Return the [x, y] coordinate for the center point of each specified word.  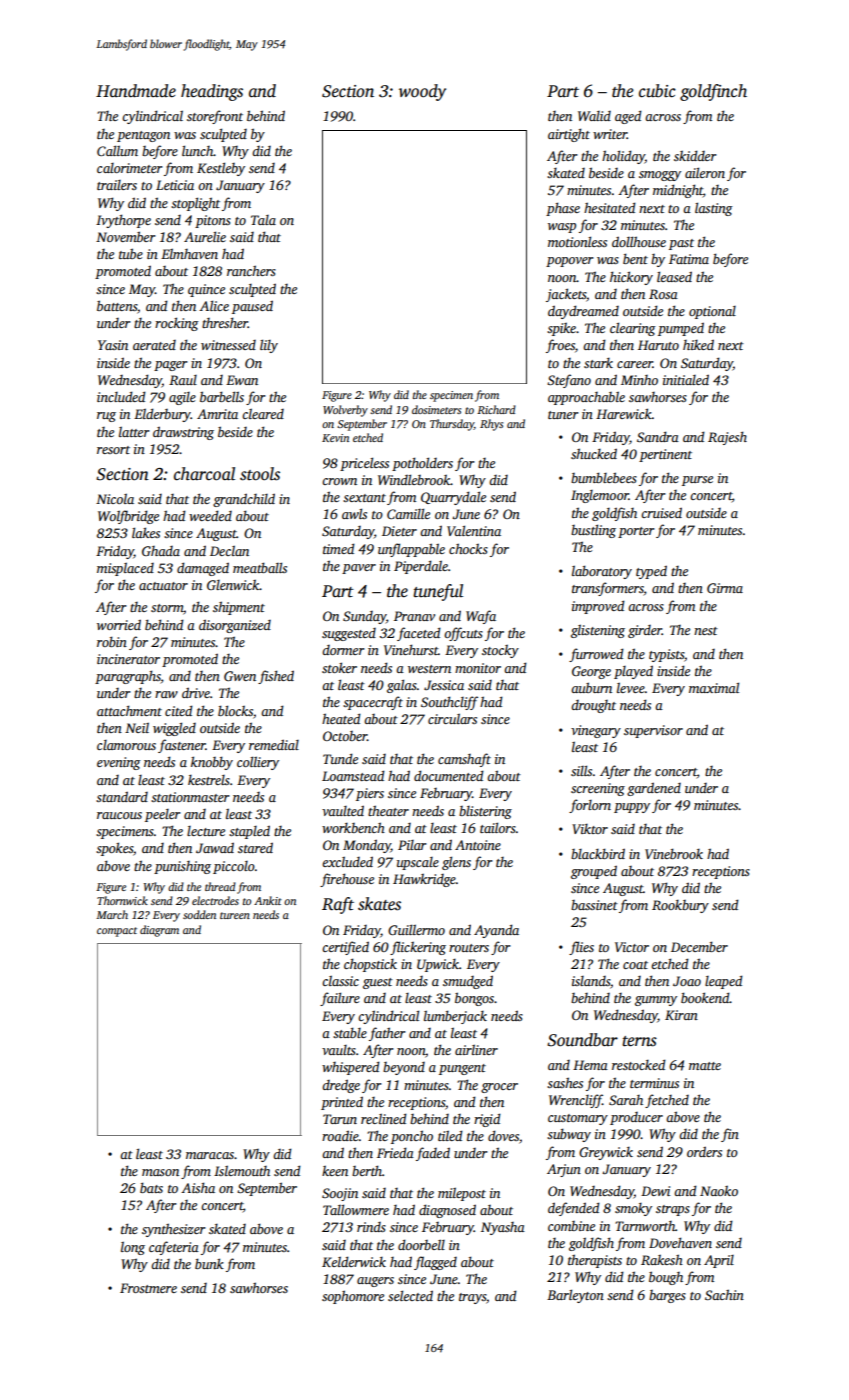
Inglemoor [600, 496]
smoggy [660, 176]
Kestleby [221, 169]
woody [422, 92]
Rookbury [680, 906]
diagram [159, 931]
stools [260, 474]
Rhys [491, 425]
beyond [404, 1068]
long [133, 1248]
